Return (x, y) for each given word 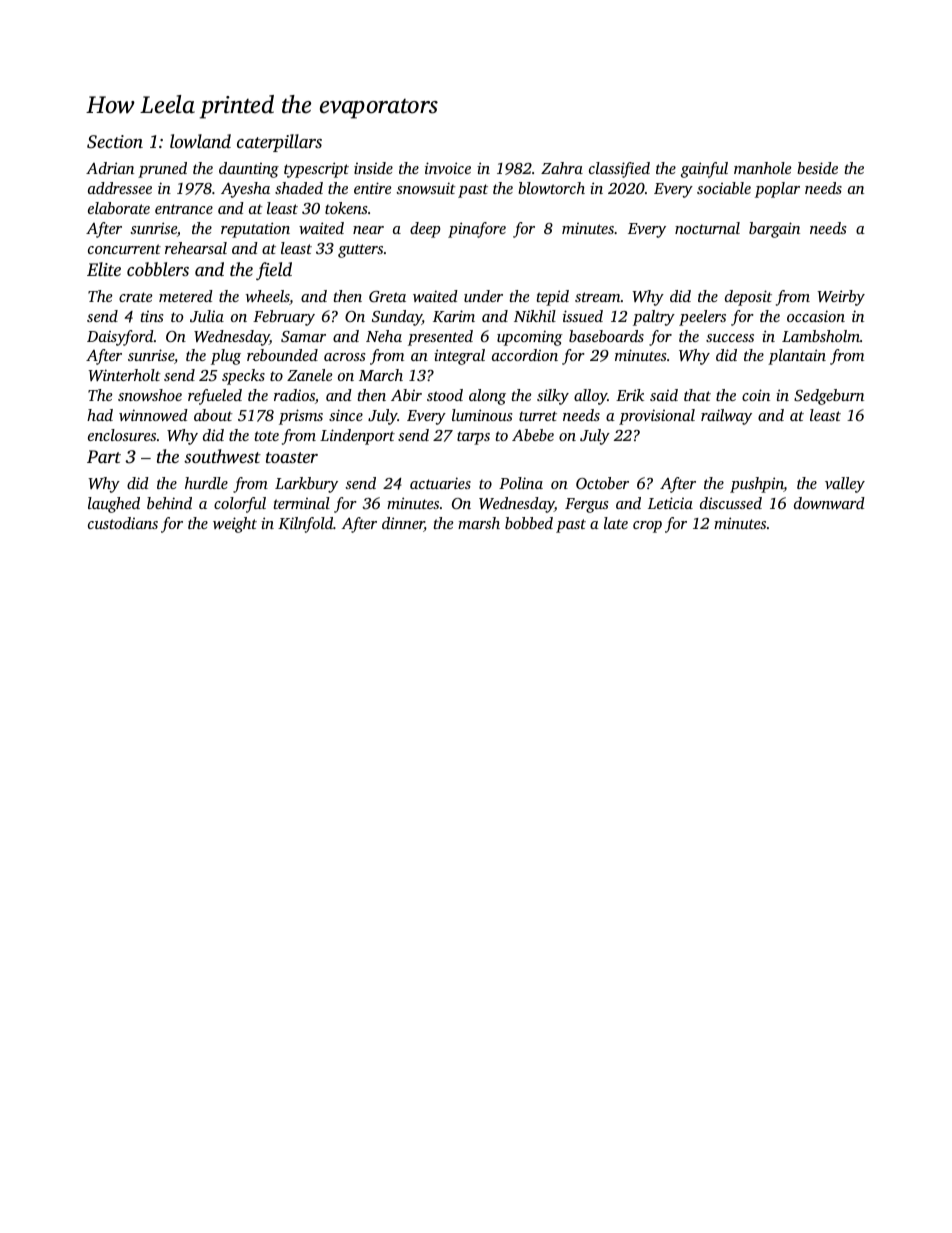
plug (226, 357)
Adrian (110, 168)
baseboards (606, 336)
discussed (731, 503)
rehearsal (196, 248)
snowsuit (426, 188)
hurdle (206, 483)
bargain (774, 230)
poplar (777, 190)
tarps (473, 438)
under (483, 296)
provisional (657, 417)
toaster (292, 457)
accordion (525, 355)
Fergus (586, 505)
